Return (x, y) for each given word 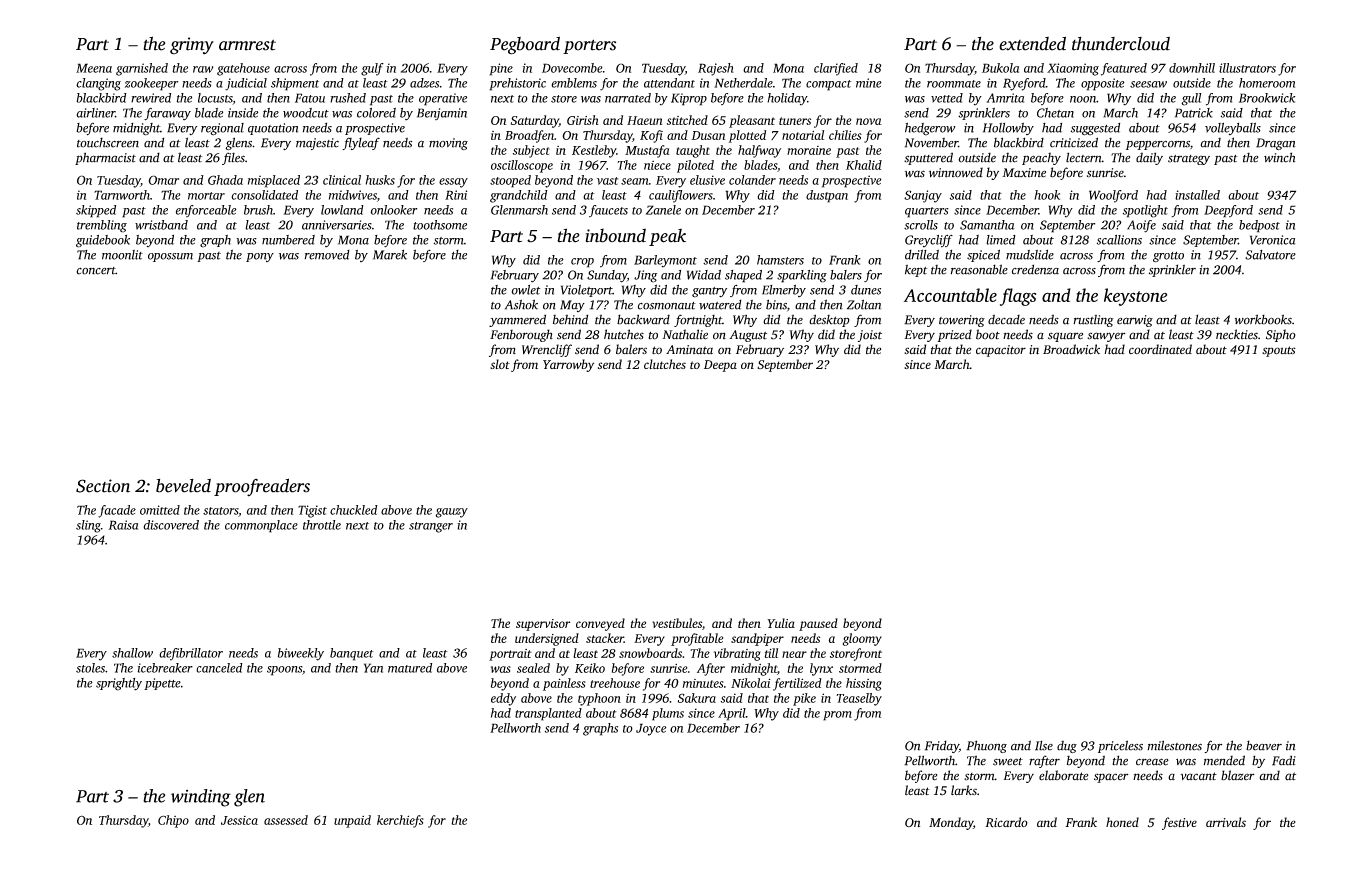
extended (1032, 43)
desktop (829, 320)
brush (258, 210)
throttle (322, 525)
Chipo (173, 821)
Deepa (720, 366)
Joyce (651, 729)
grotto (1168, 257)
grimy (192, 46)
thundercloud (1121, 44)
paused (818, 624)
